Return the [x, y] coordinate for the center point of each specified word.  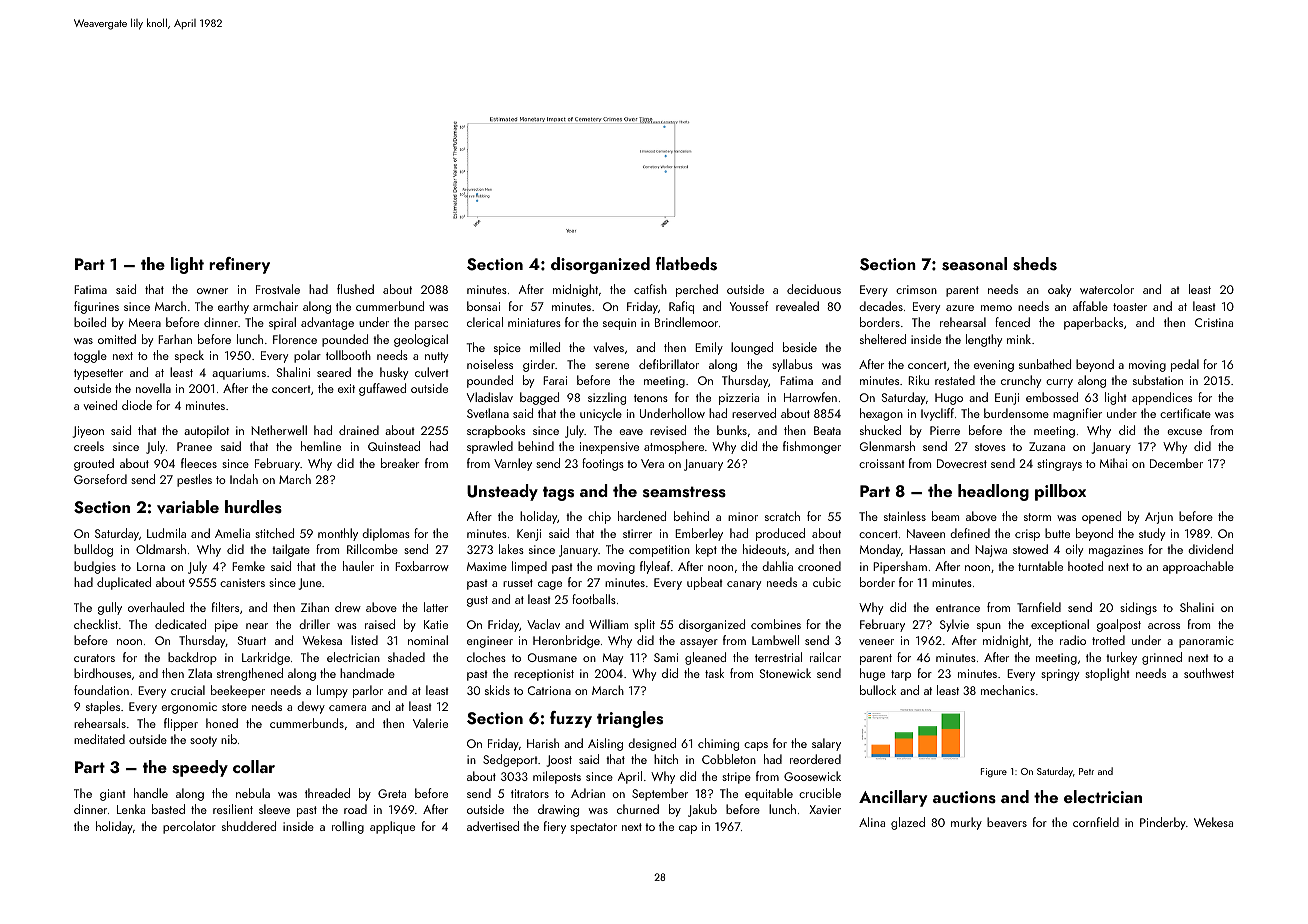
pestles [194, 480]
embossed [1052, 397]
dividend [1210, 549]
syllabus [792, 365]
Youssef [749, 306]
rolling [348, 827]
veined [100, 405]
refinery [239, 265]
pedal [1185, 365]
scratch [782, 516]
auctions [964, 797]
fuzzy [571, 719]
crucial [188, 690]
